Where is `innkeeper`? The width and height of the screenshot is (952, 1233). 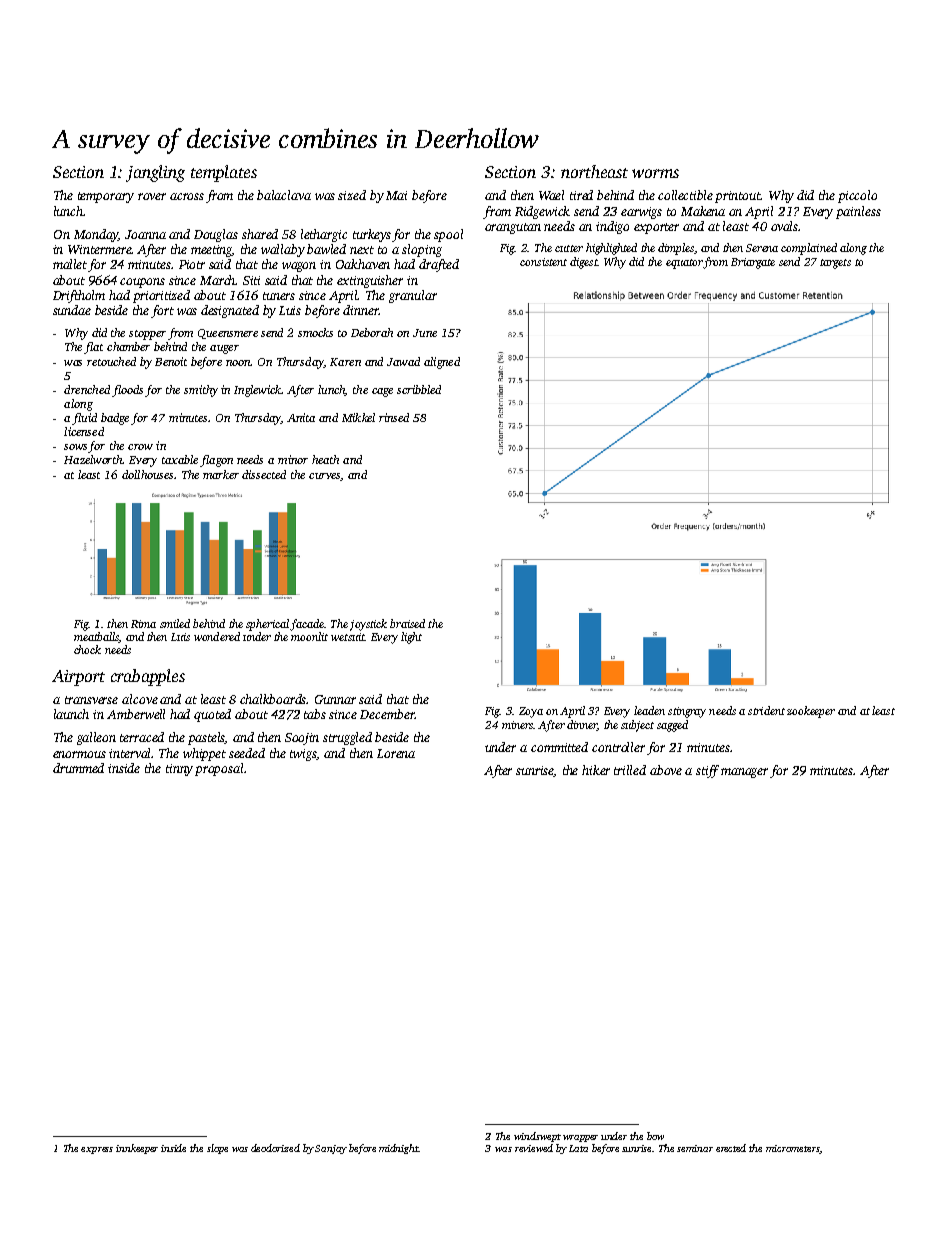
innkeeper is located at coordinates (137, 1149).
